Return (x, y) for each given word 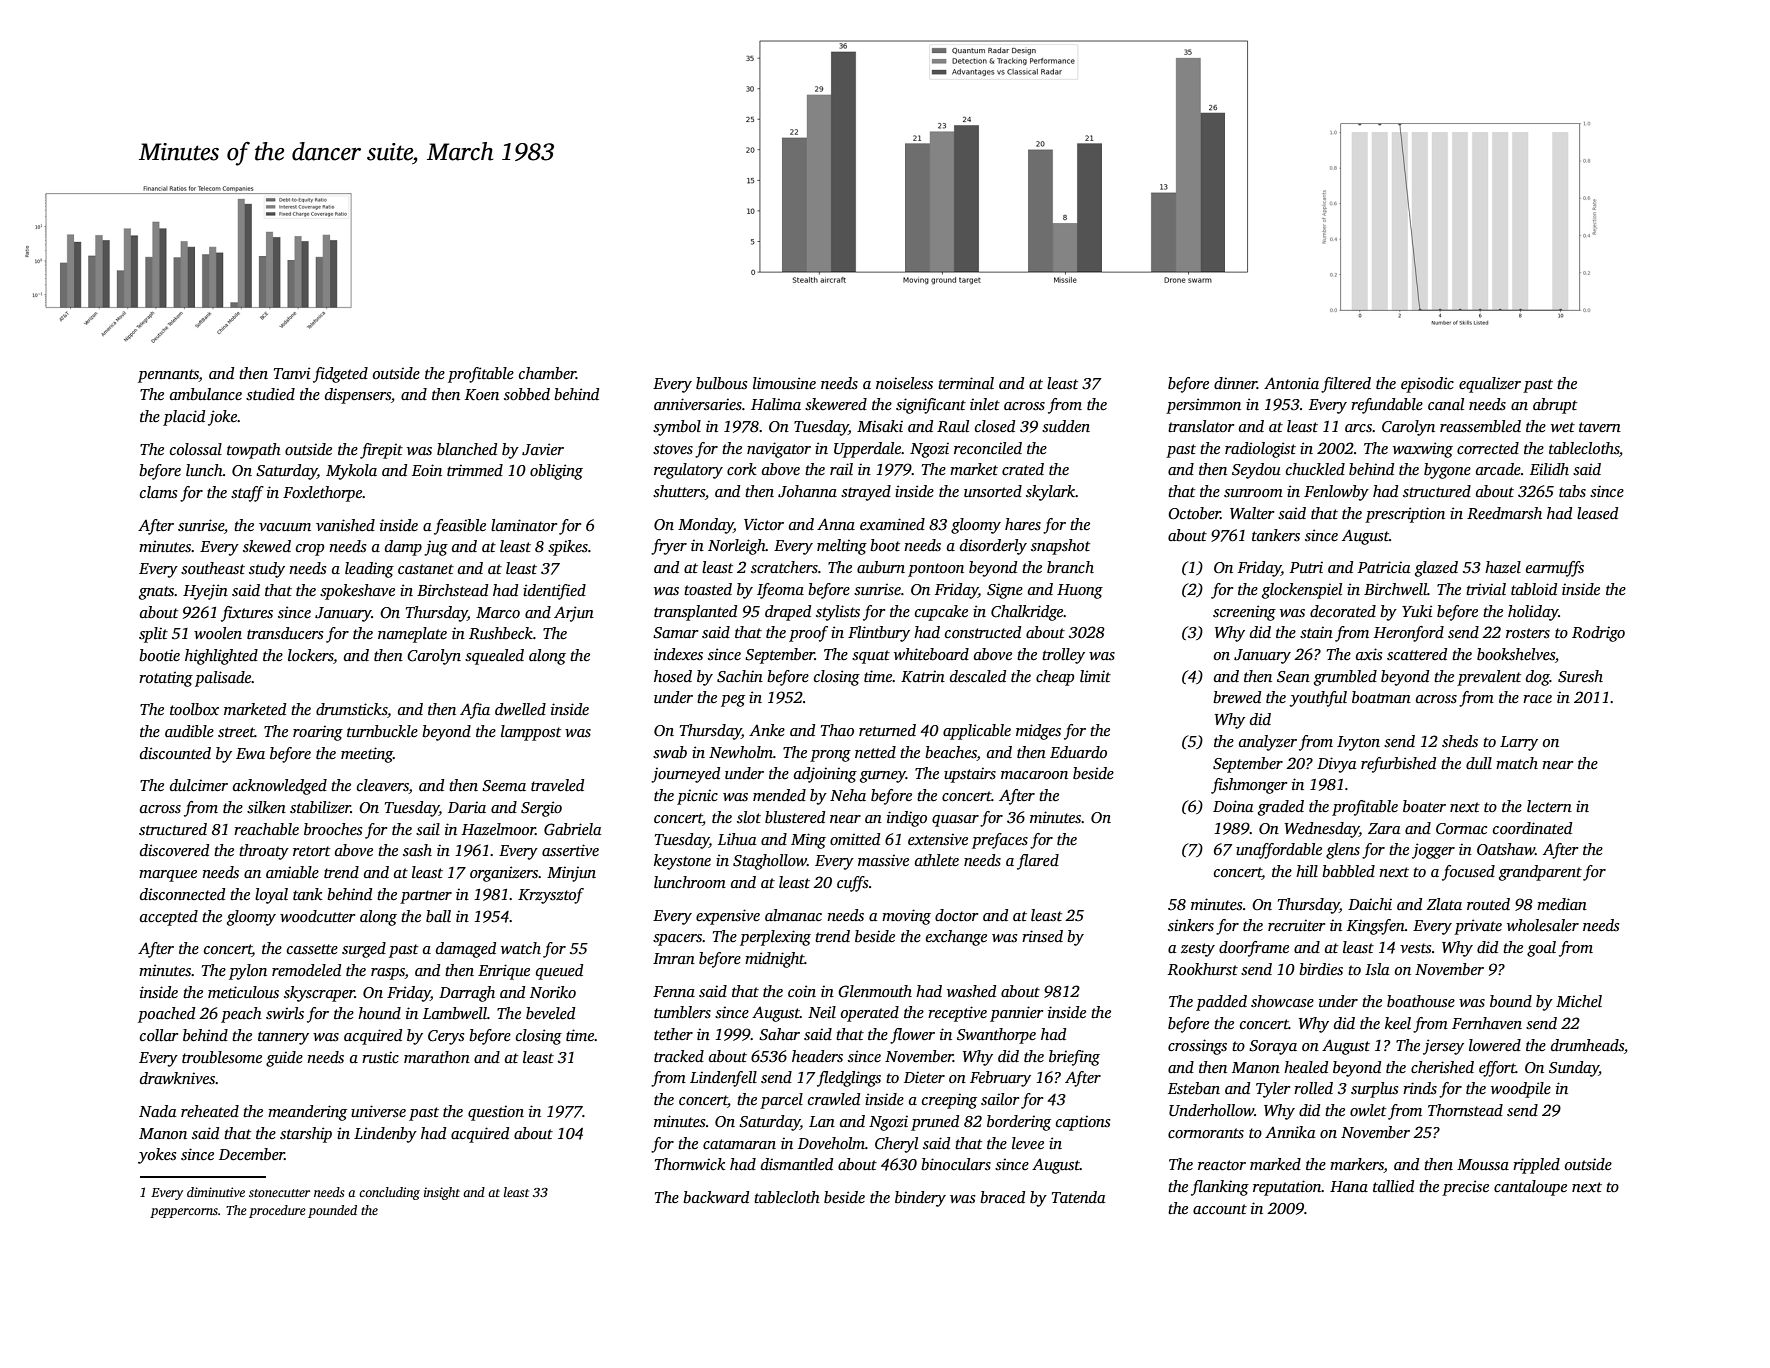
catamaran (739, 1144)
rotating (166, 679)
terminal (966, 383)
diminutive (216, 1192)
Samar (675, 633)
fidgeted (340, 375)
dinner (1235, 383)
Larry (1519, 743)
